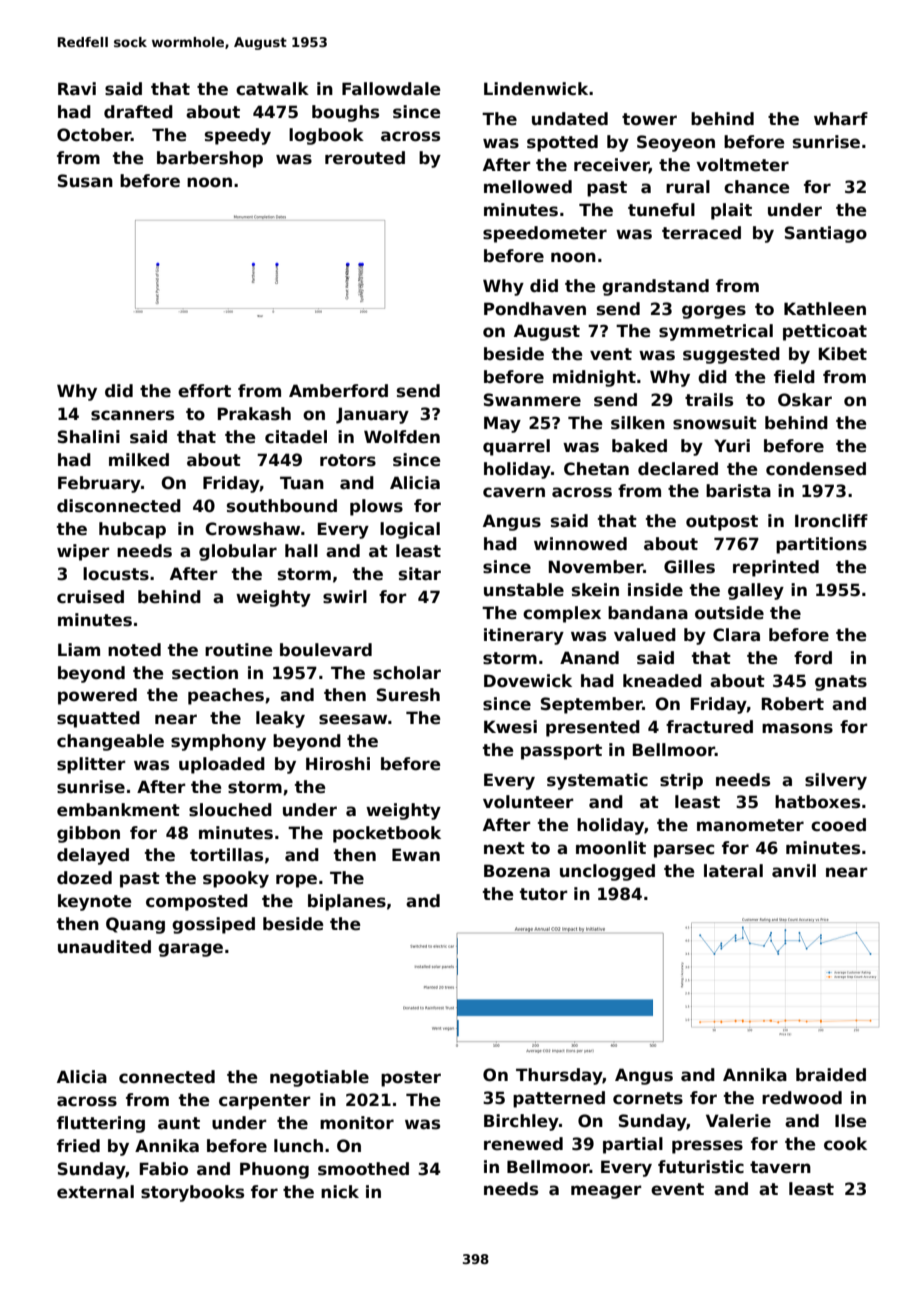  Describe the element at coordinates (831, 1075) in the screenshot. I see `braided` at that location.
